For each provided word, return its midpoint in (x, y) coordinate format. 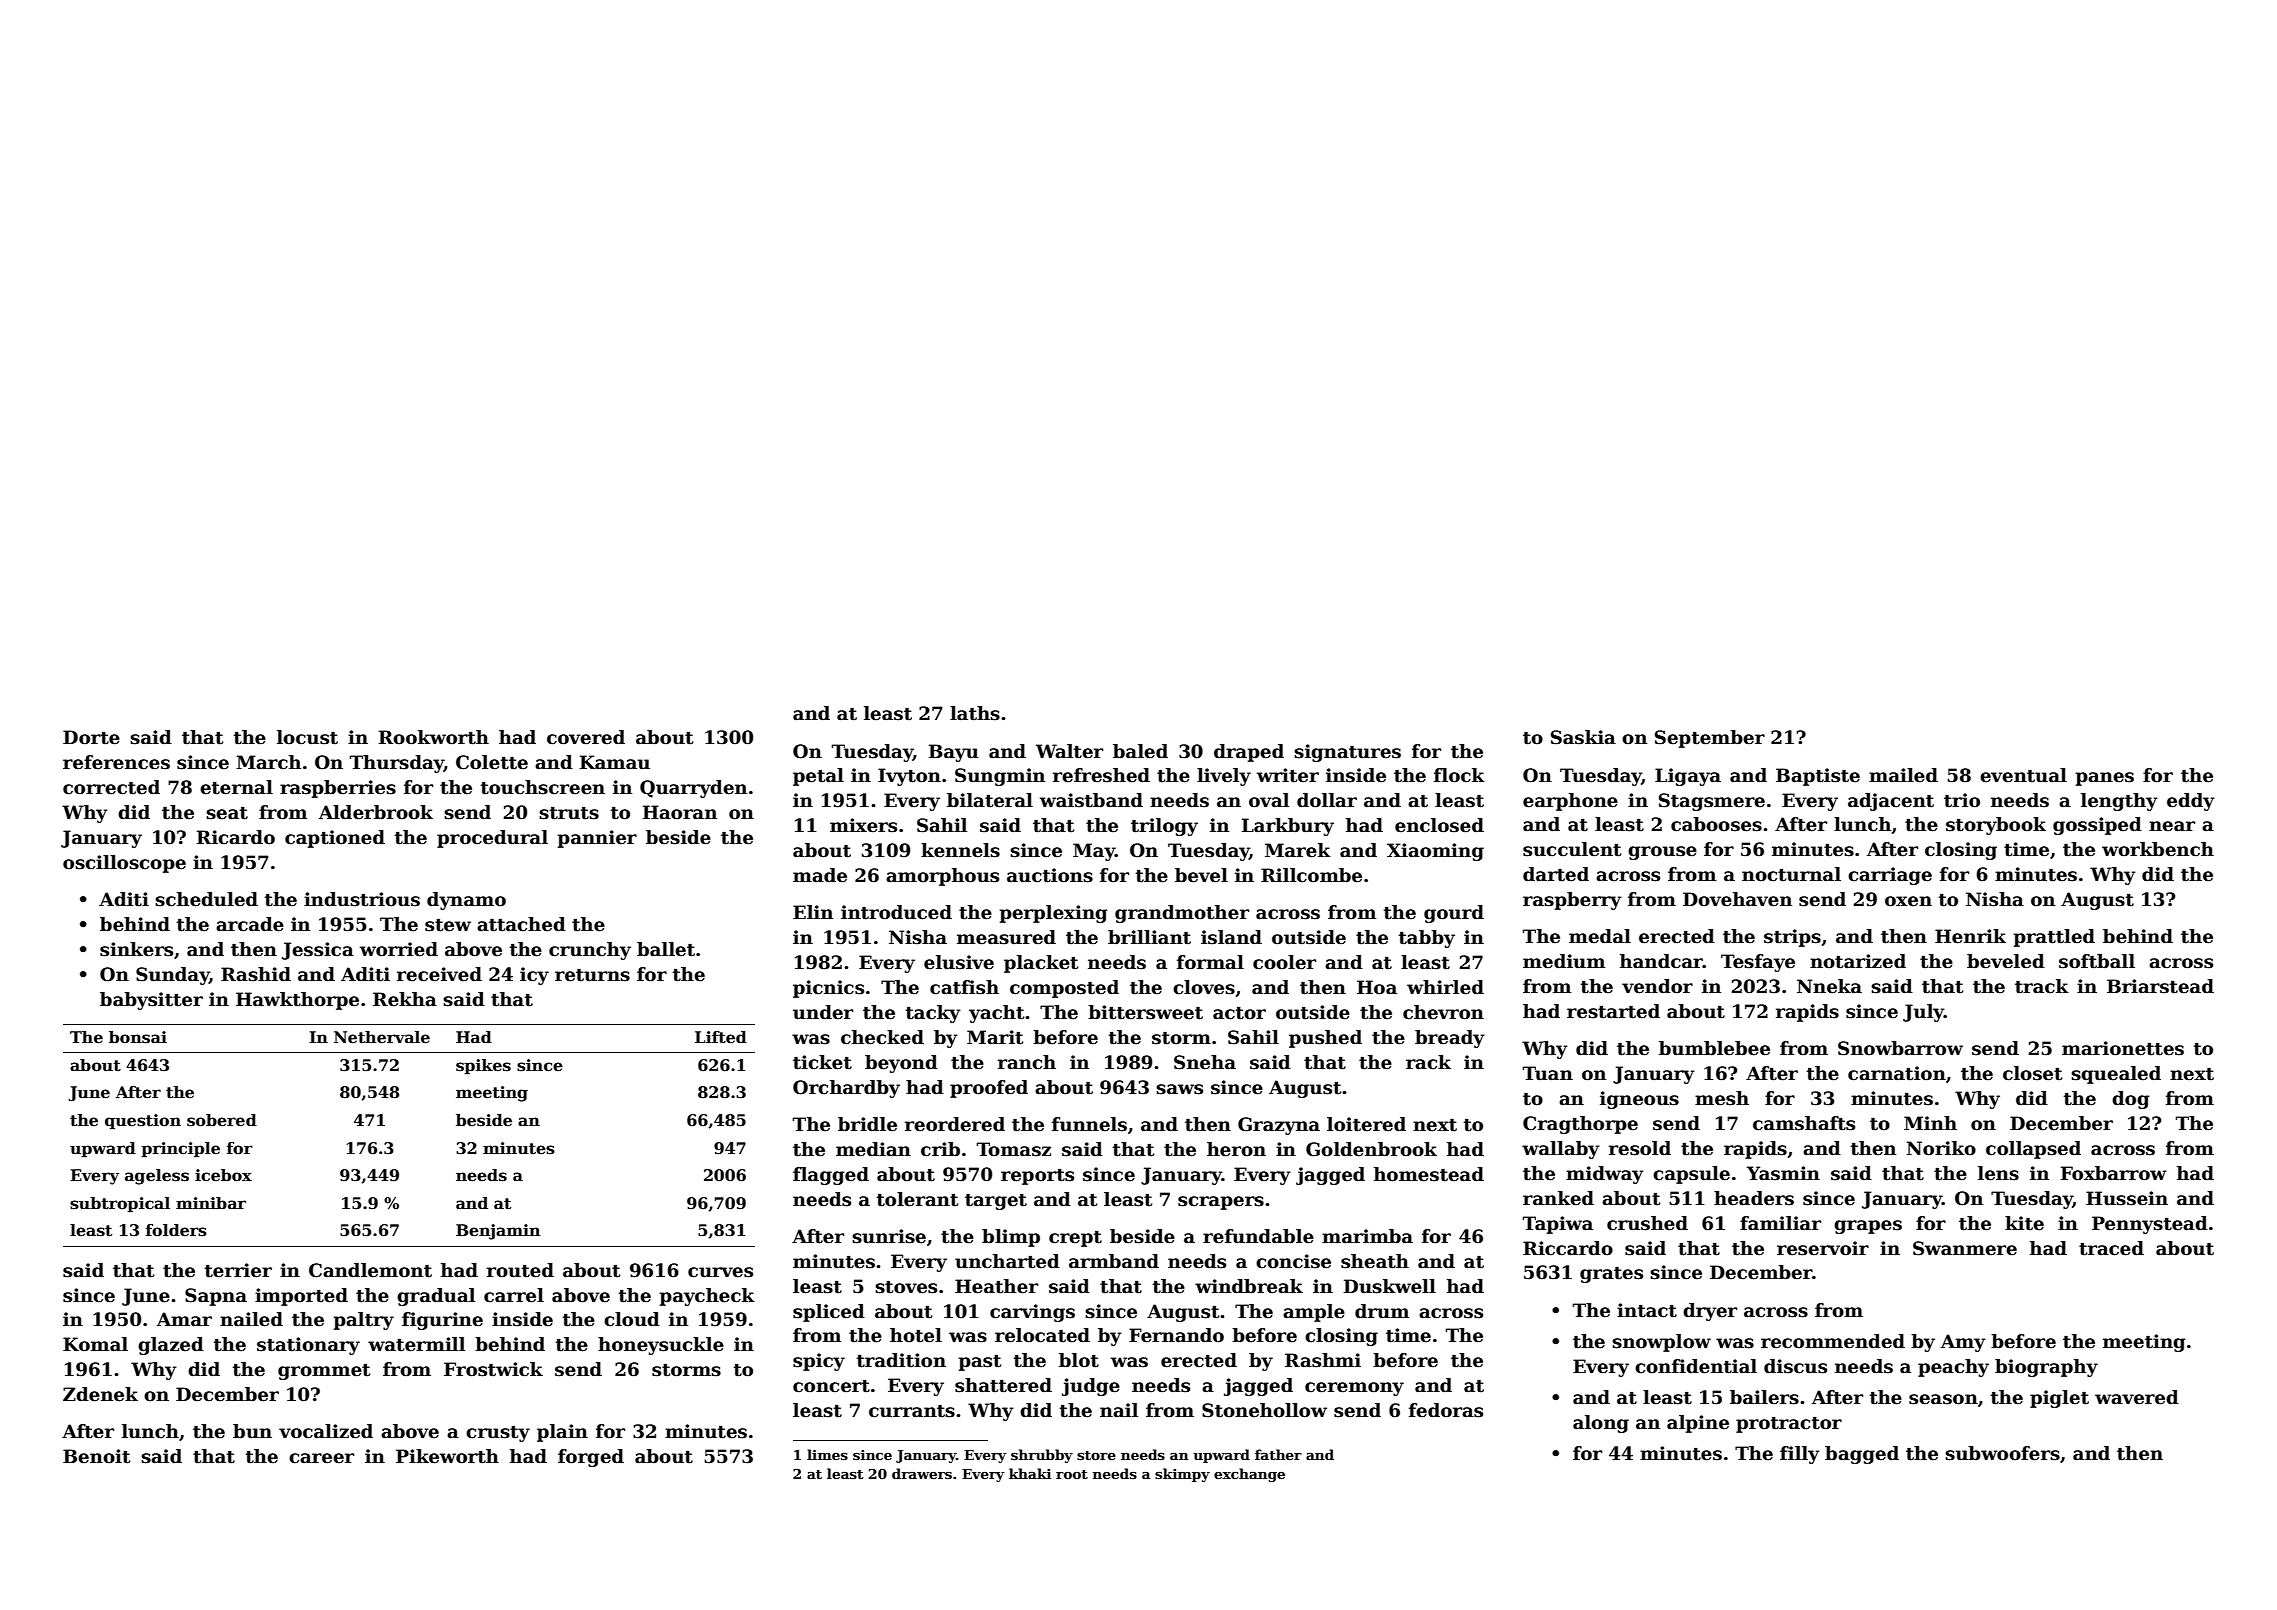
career (321, 1458)
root (1072, 1474)
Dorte (91, 737)
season (1943, 1399)
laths (975, 713)
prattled (2054, 938)
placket (1041, 964)
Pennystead (2150, 1225)
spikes (483, 1067)
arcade (250, 924)
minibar (211, 1203)
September (1710, 739)
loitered (1366, 1124)
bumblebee (1714, 1048)
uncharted (1007, 1261)
